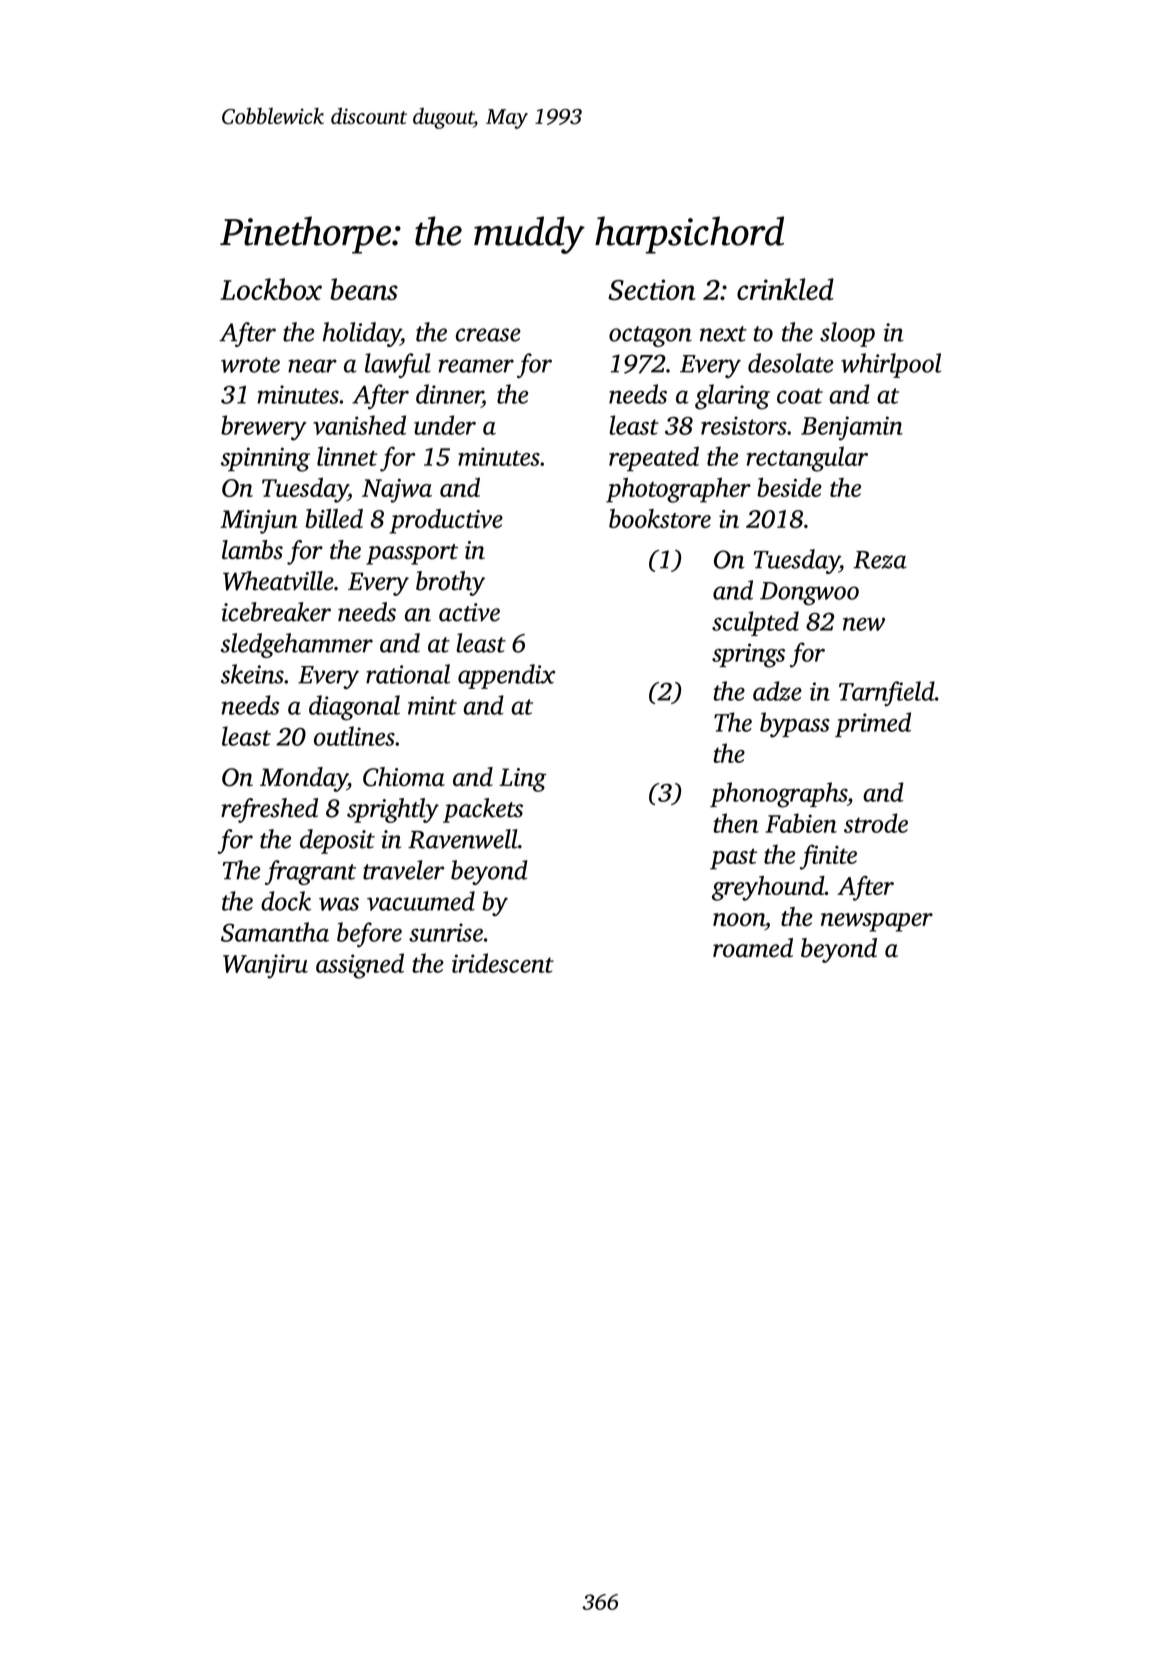 This document has height=1654, width=1165. Describe the element at coordinates (785, 289) in the document. I see `crinkled` at that location.
